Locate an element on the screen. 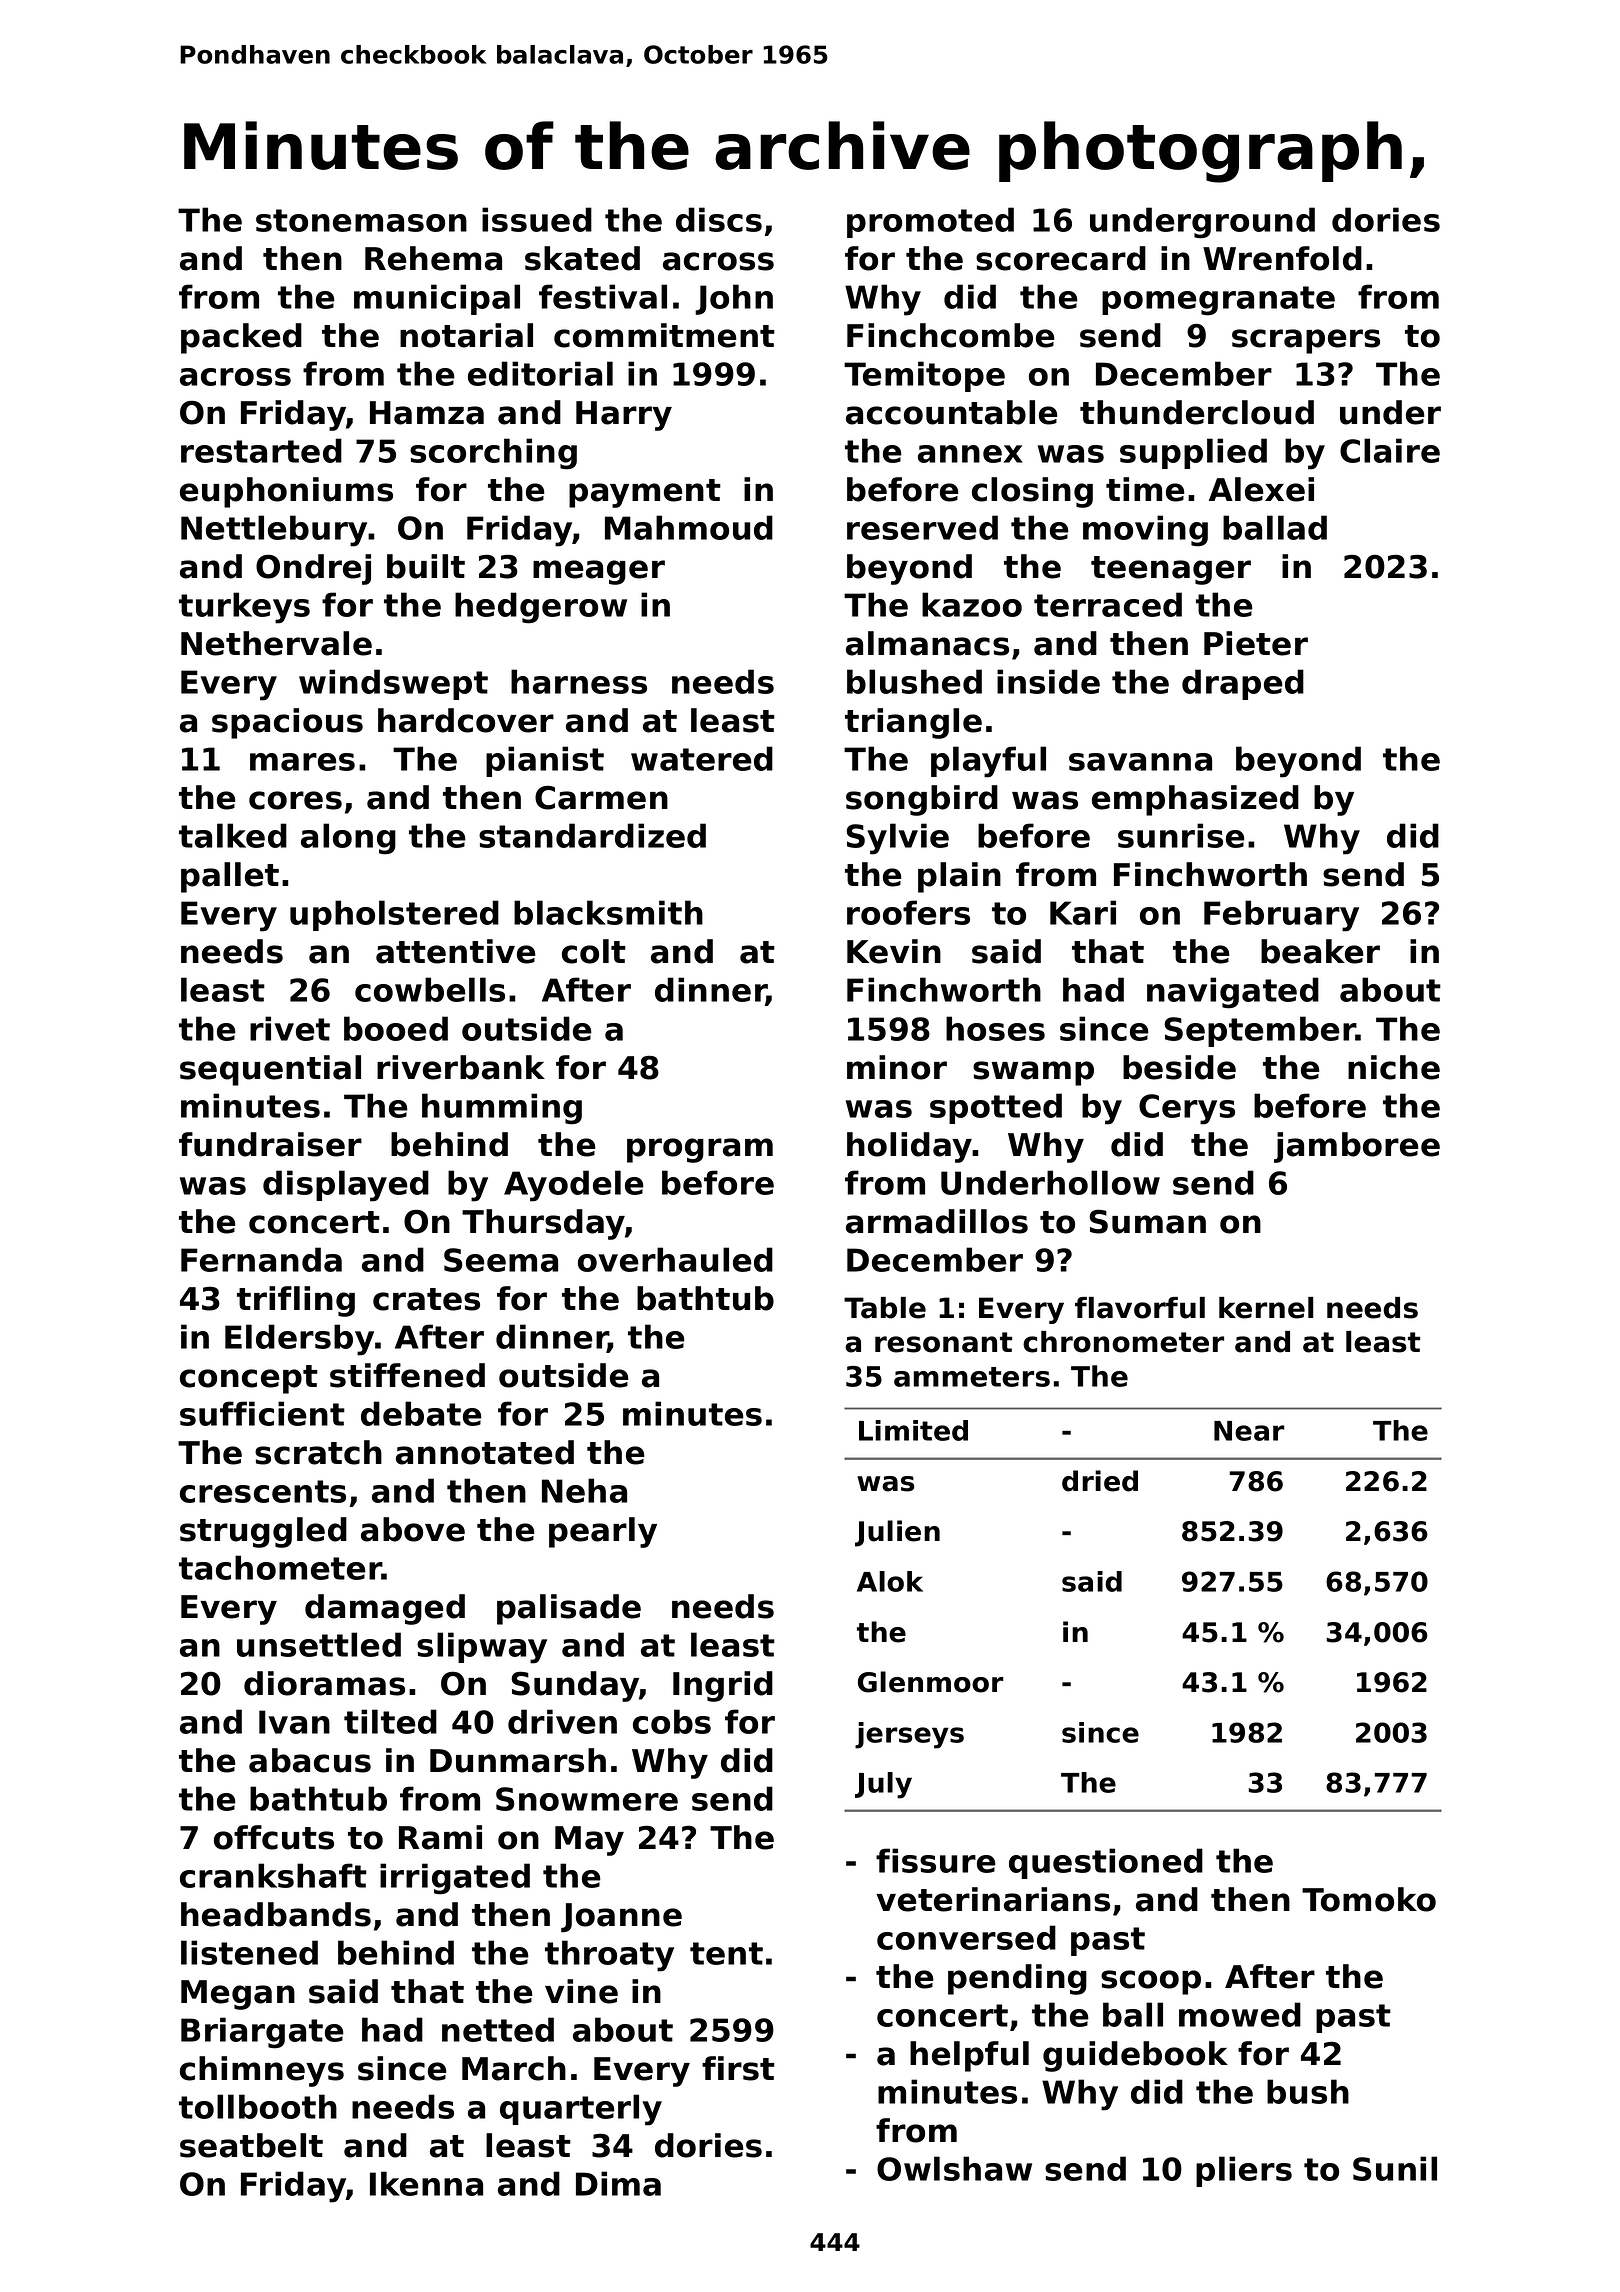 The height and width of the screenshot is (2292, 1620). Mahmoud is located at coordinates (689, 527).
